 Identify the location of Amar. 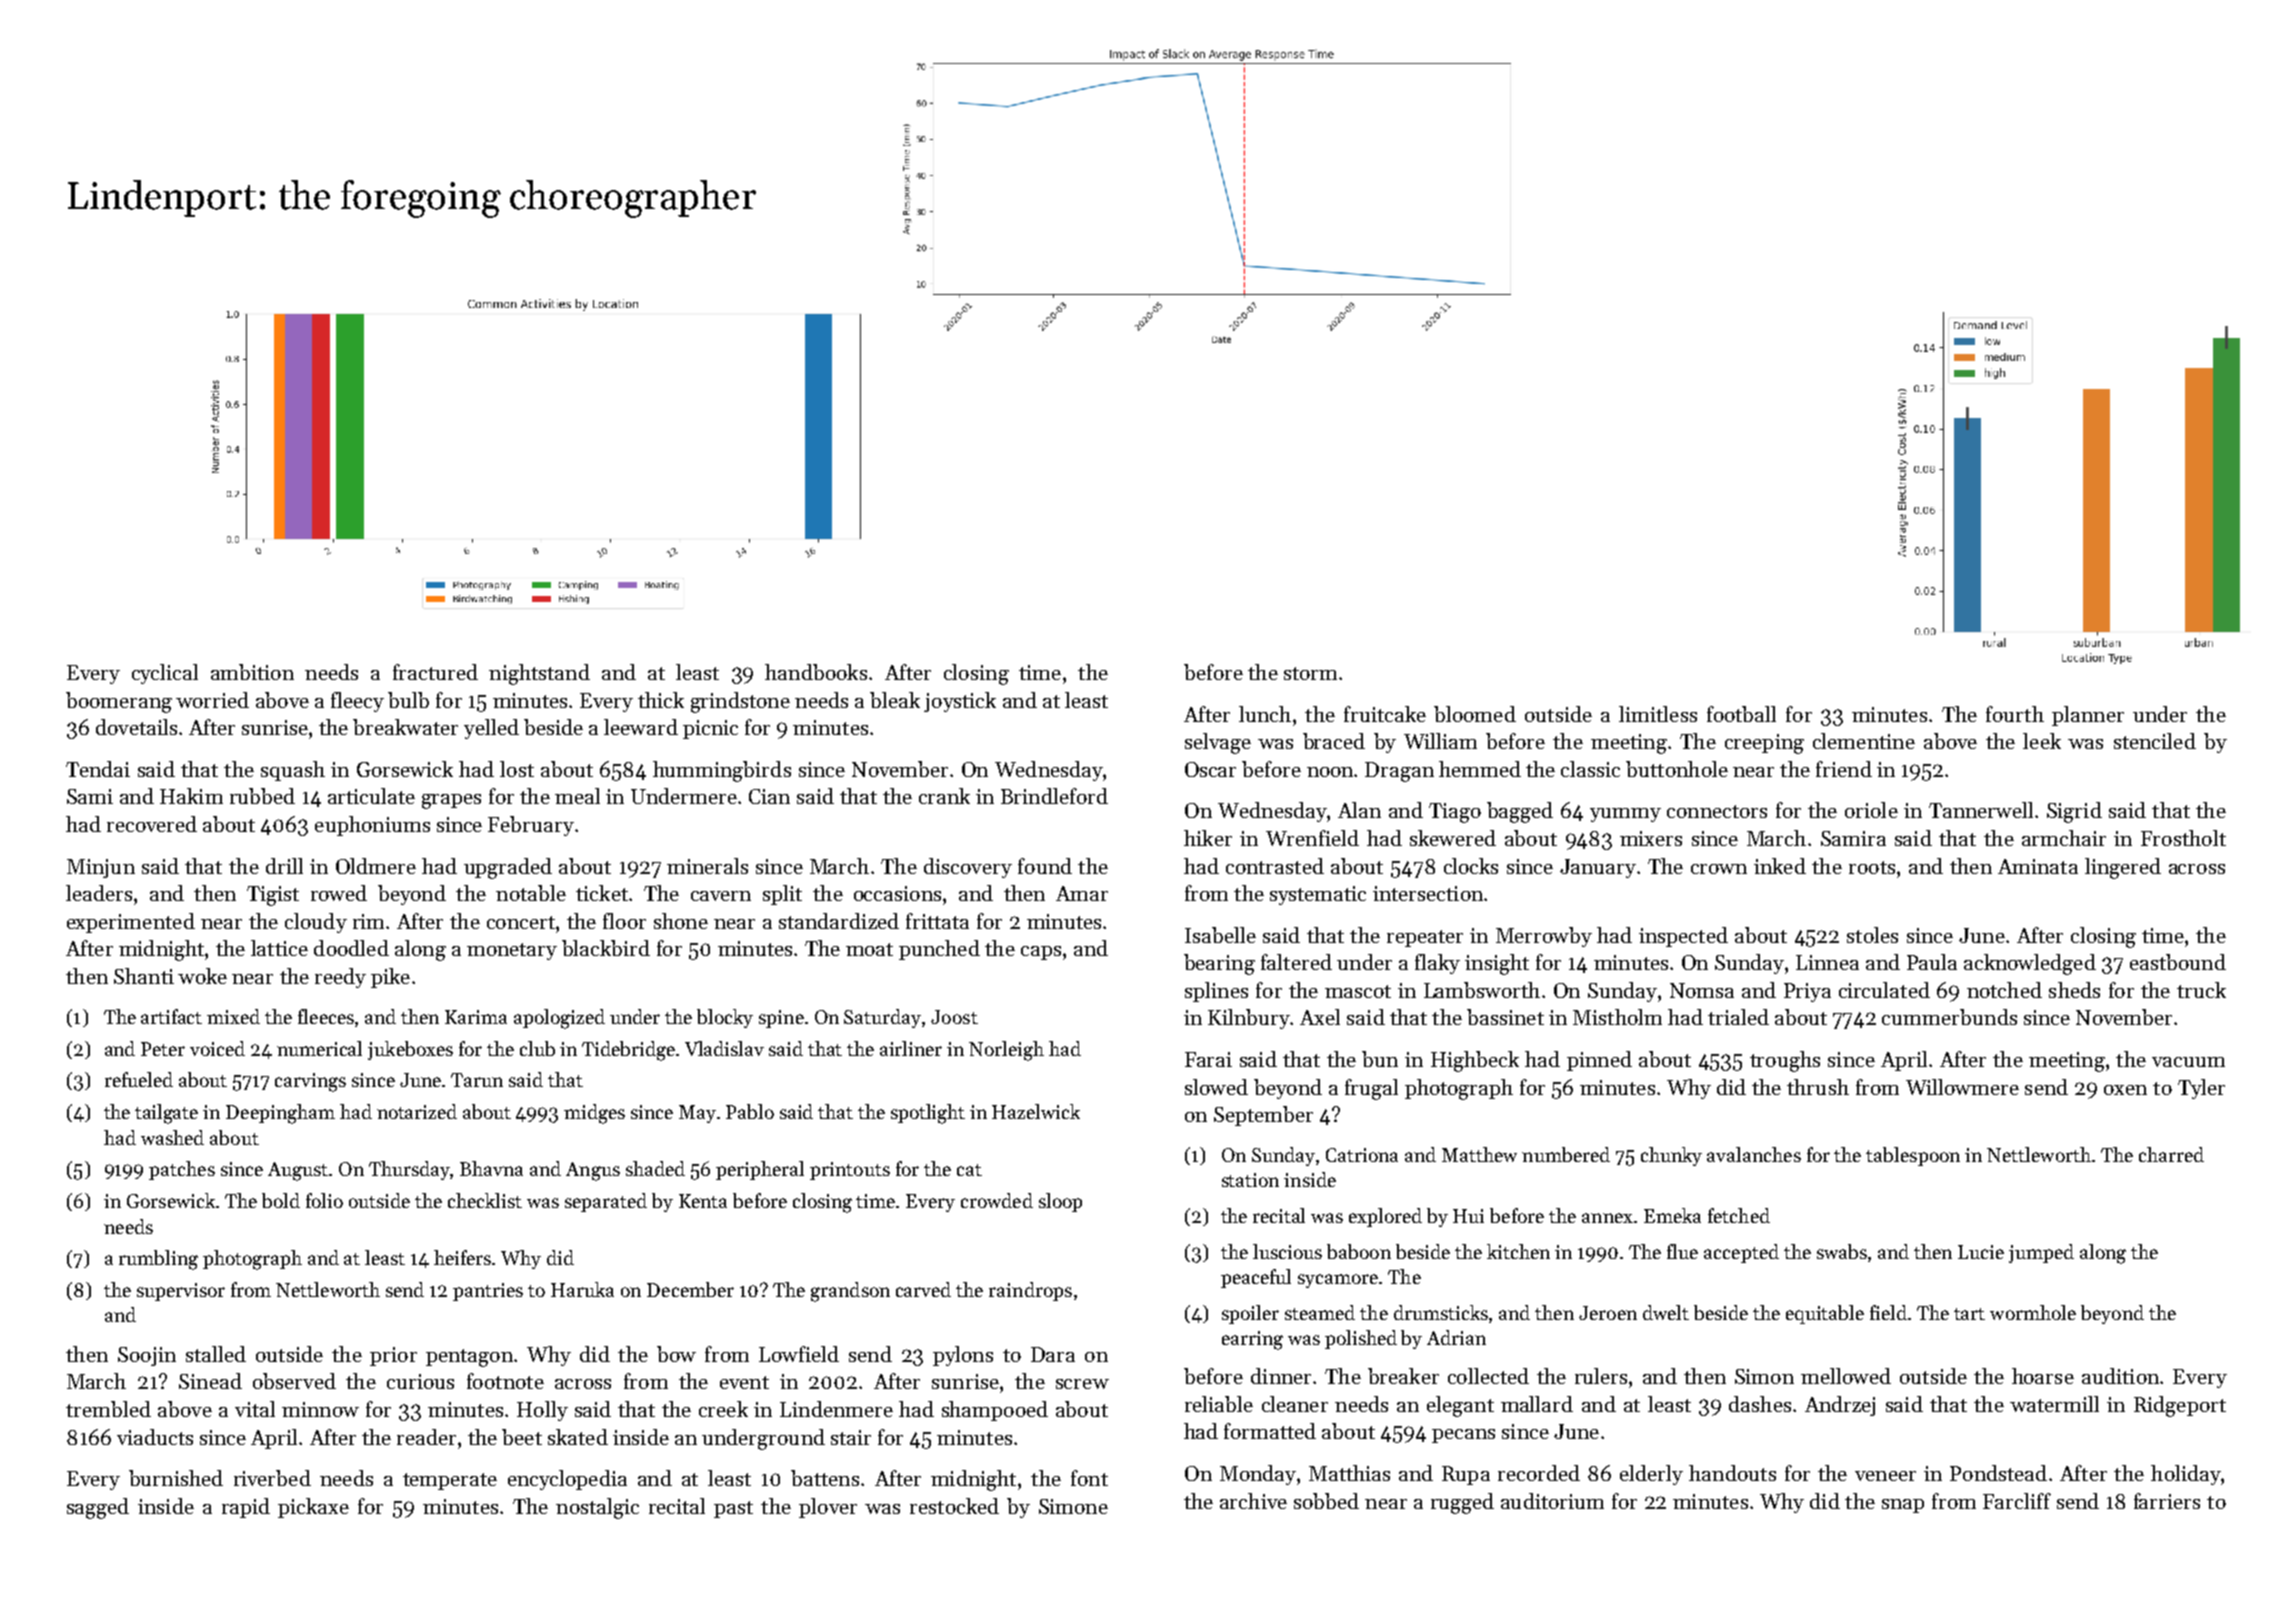
(1082, 893).
